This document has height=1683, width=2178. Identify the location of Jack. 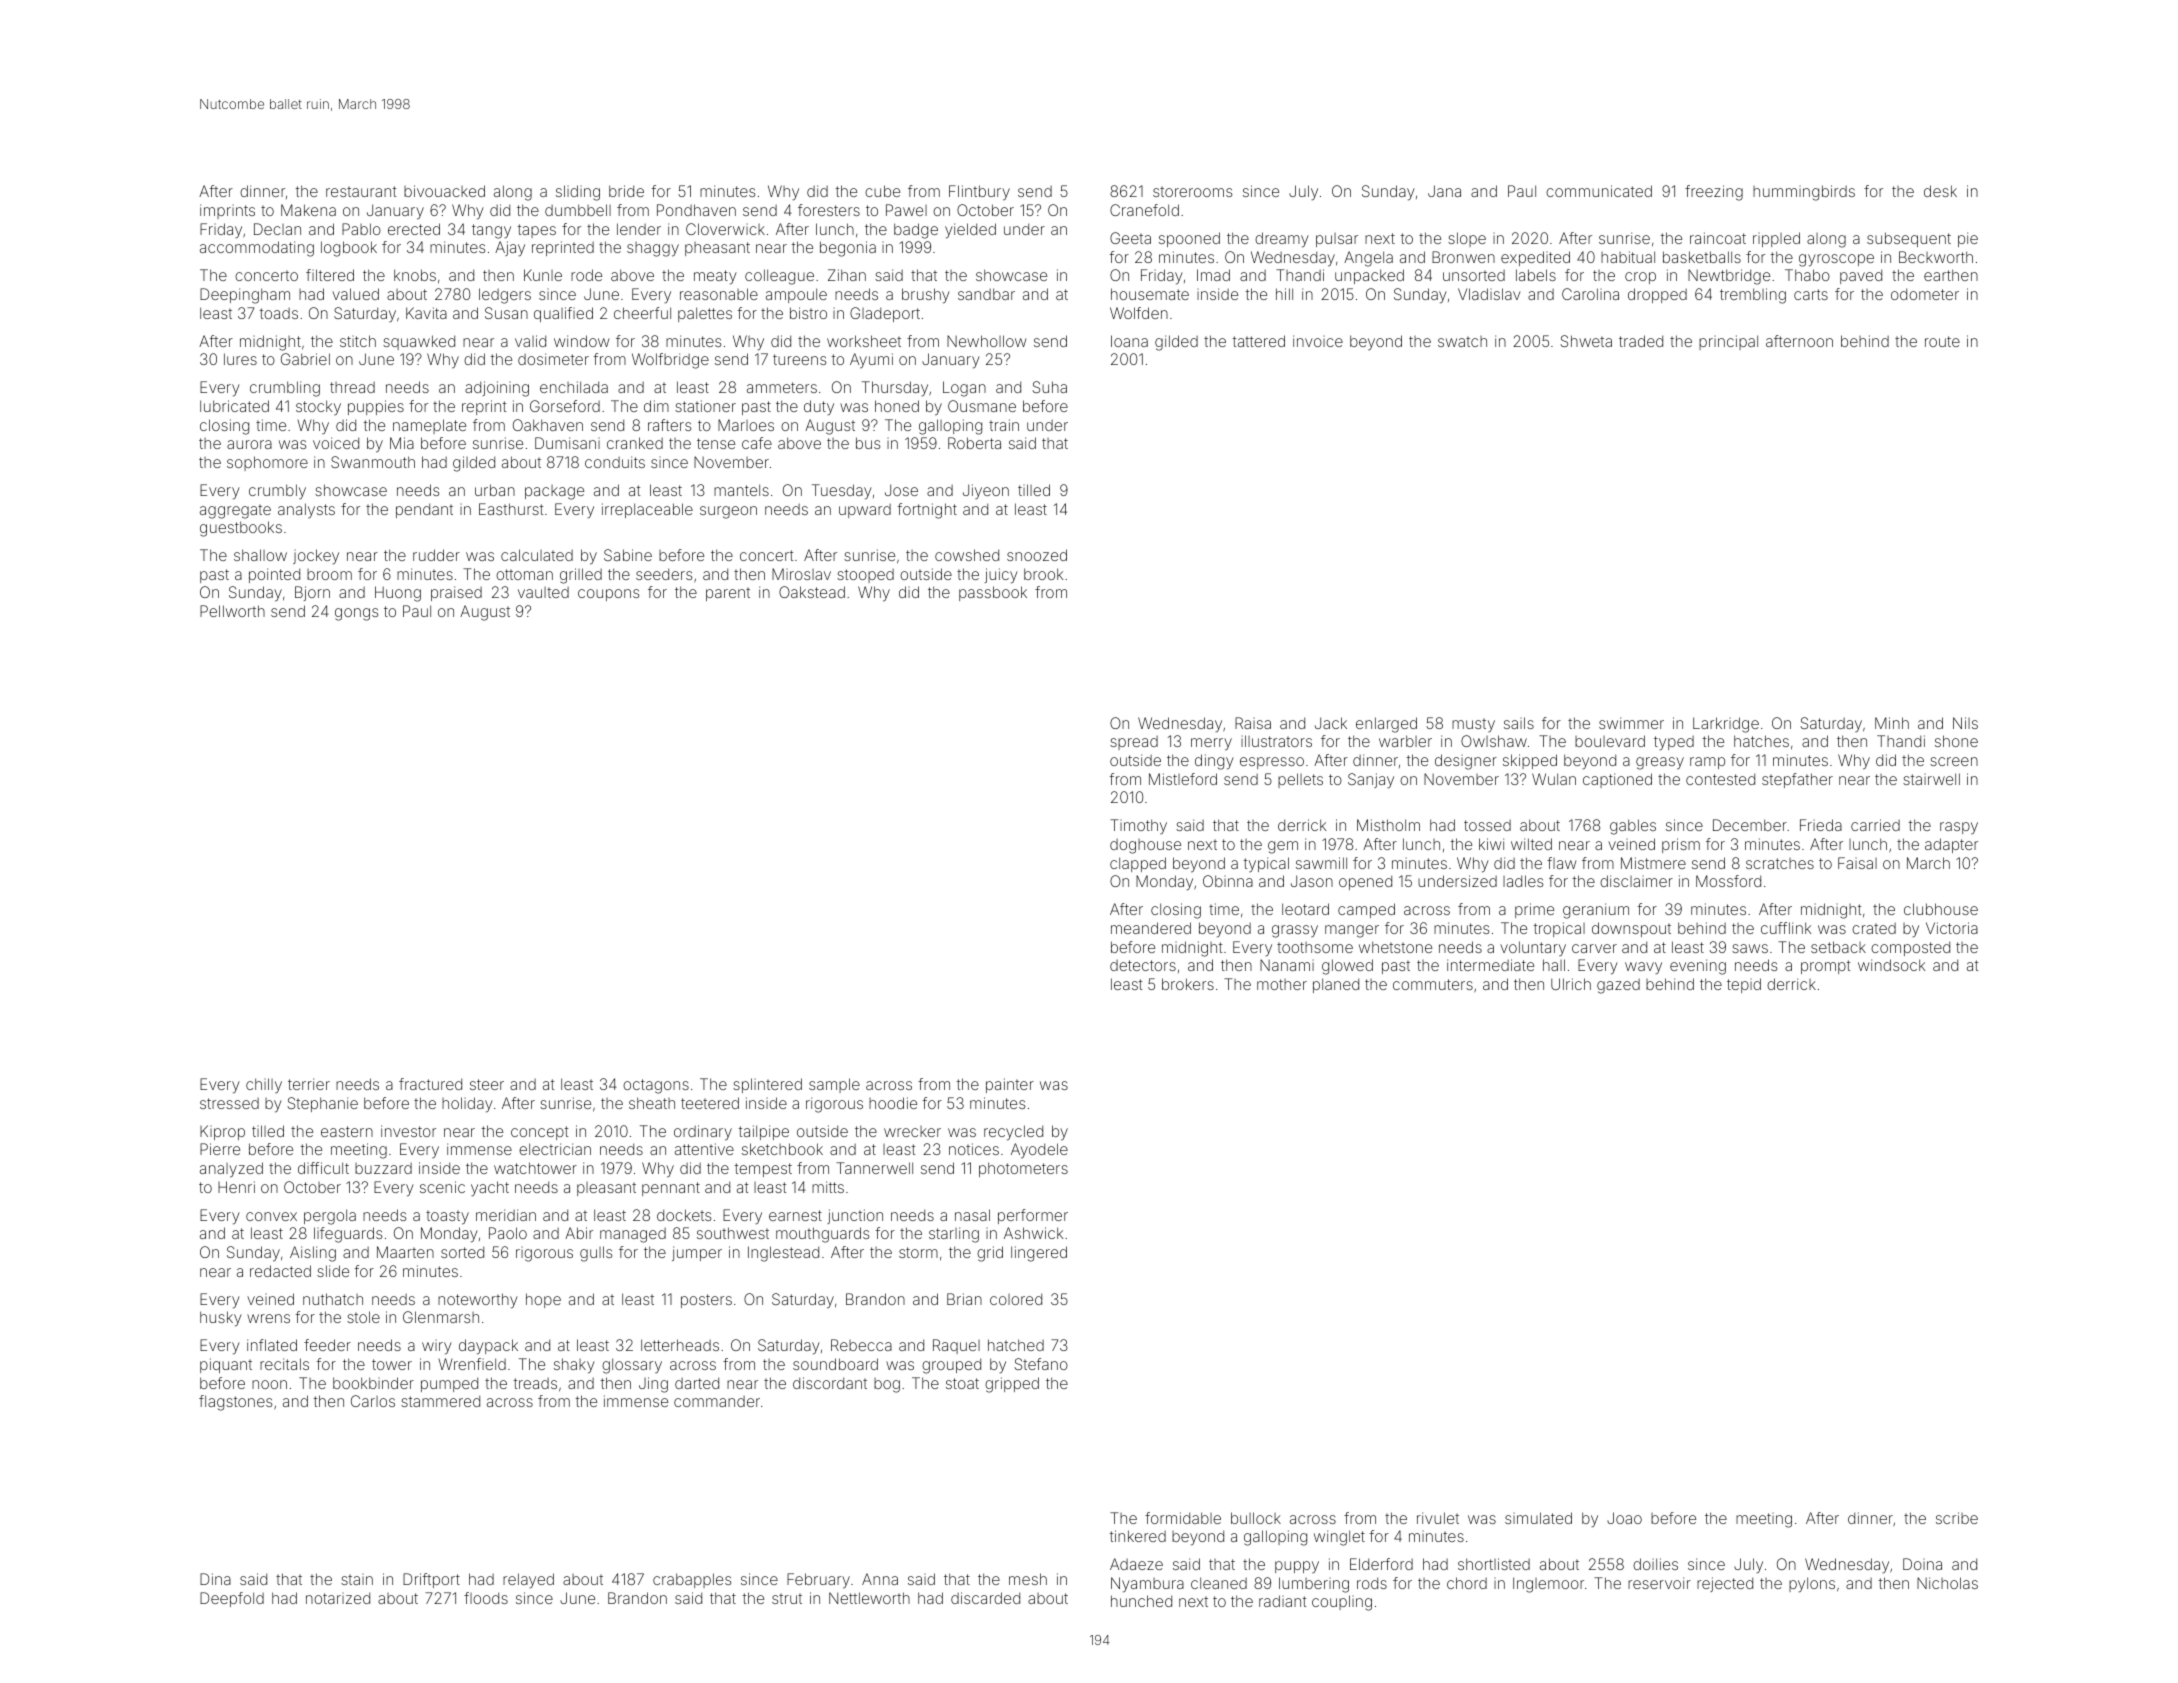
(1331, 723).
